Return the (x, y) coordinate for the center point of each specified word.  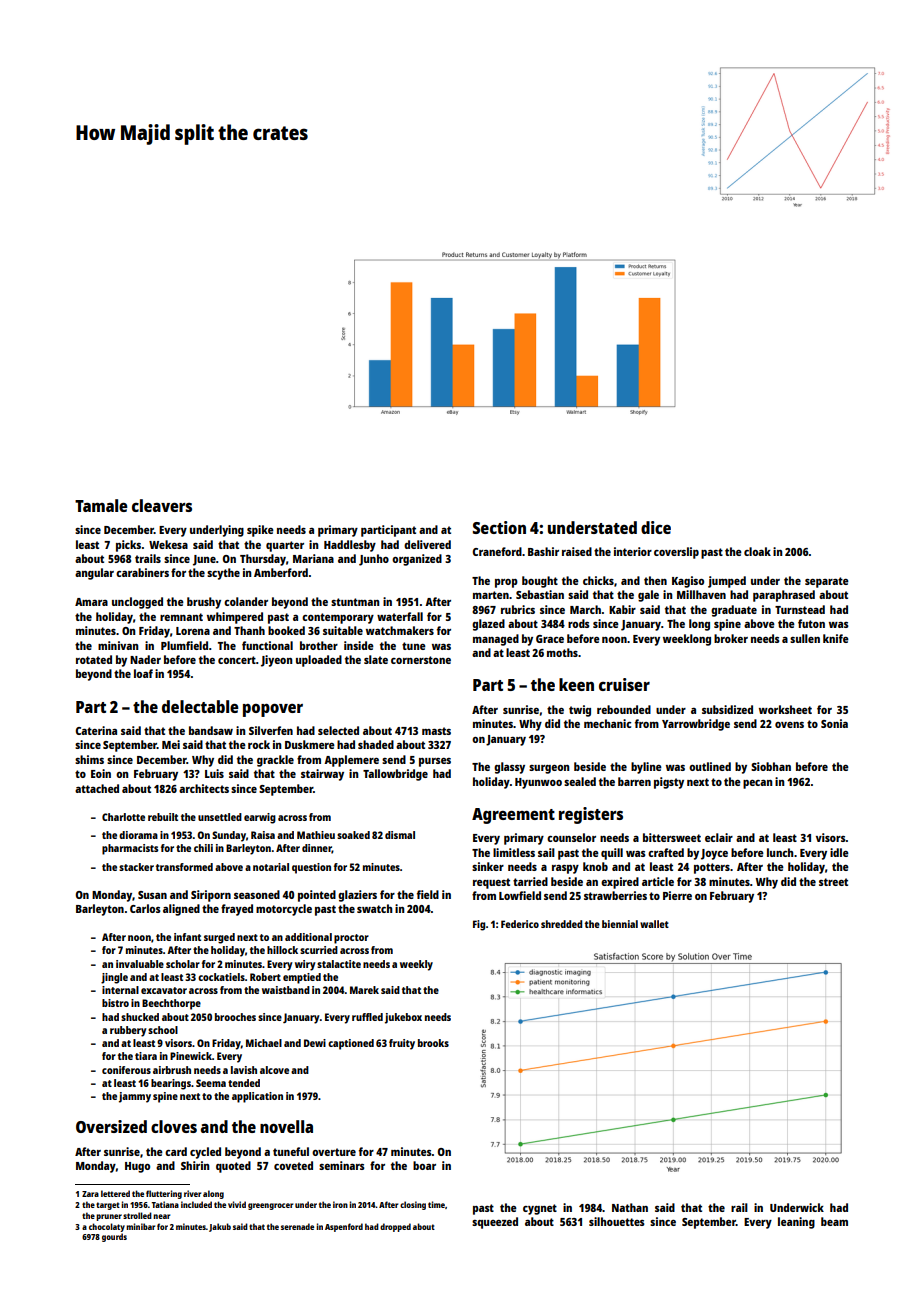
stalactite (339, 964)
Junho (374, 560)
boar (424, 1165)
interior (633, 551)
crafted (666, 852)
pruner (109, 1217)
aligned (181, 910)
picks (128, 546)
